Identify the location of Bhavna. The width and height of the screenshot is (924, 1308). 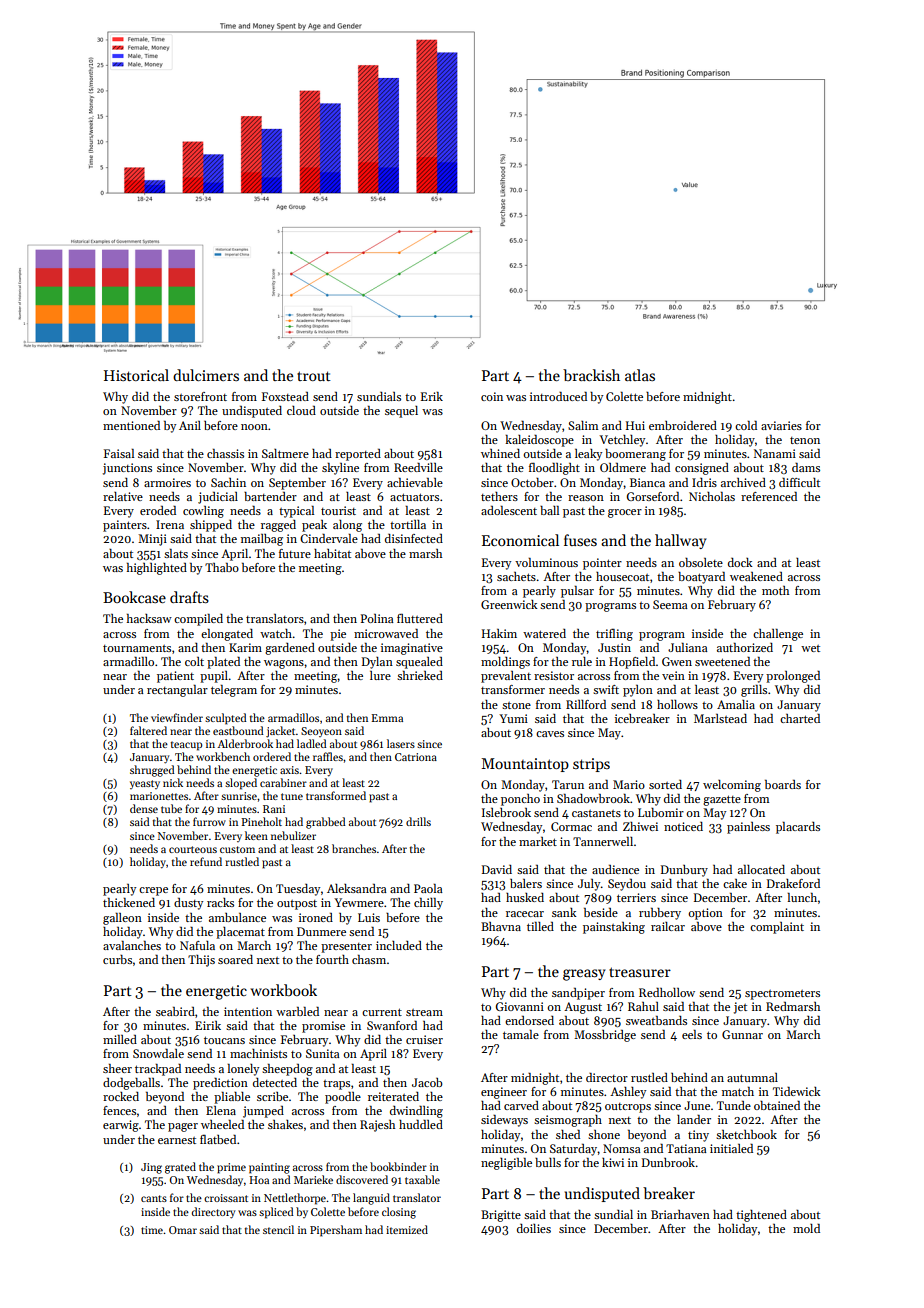
(501, 926).
